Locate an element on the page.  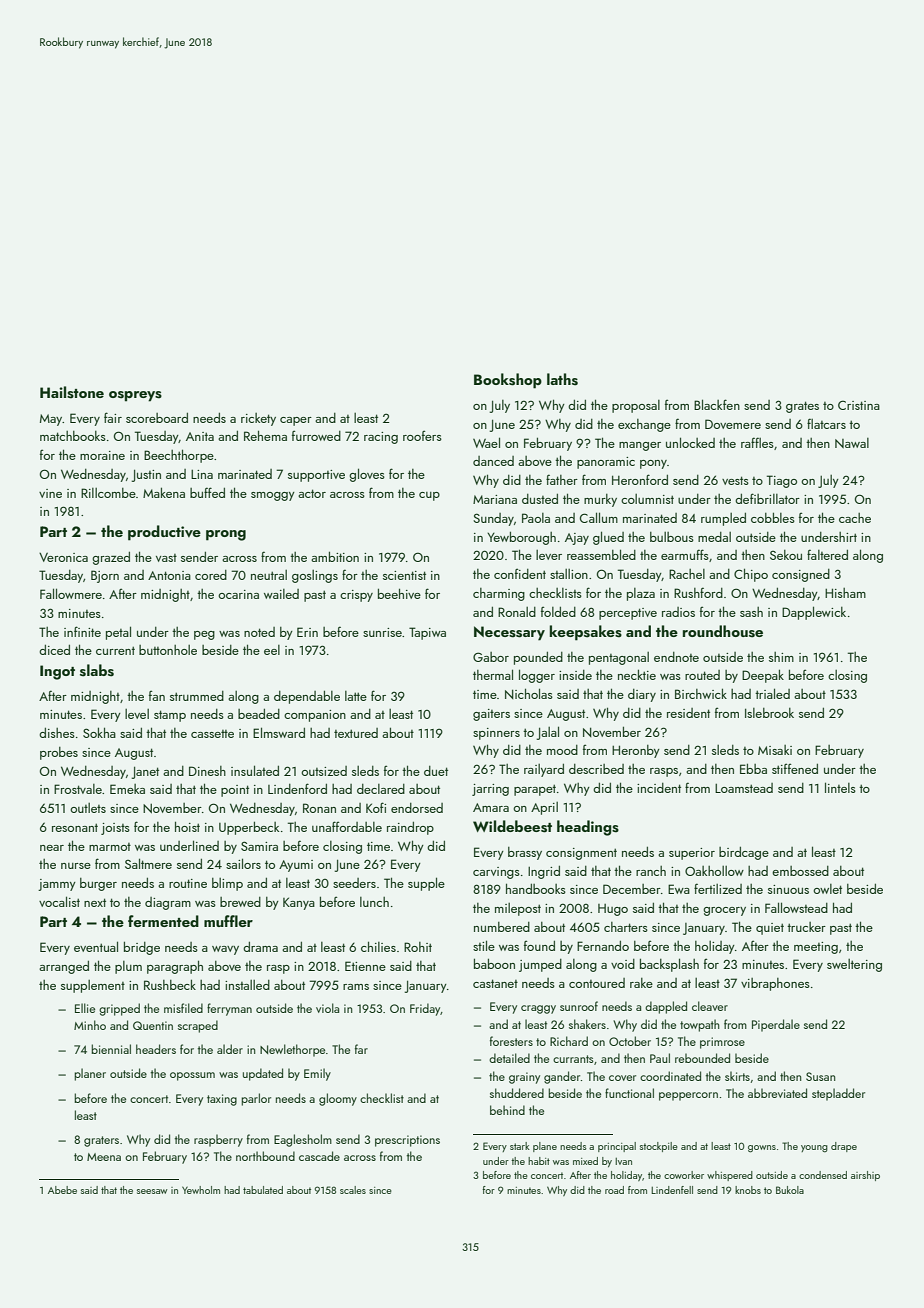
Abebe is located at coordinates (62, 1190).
